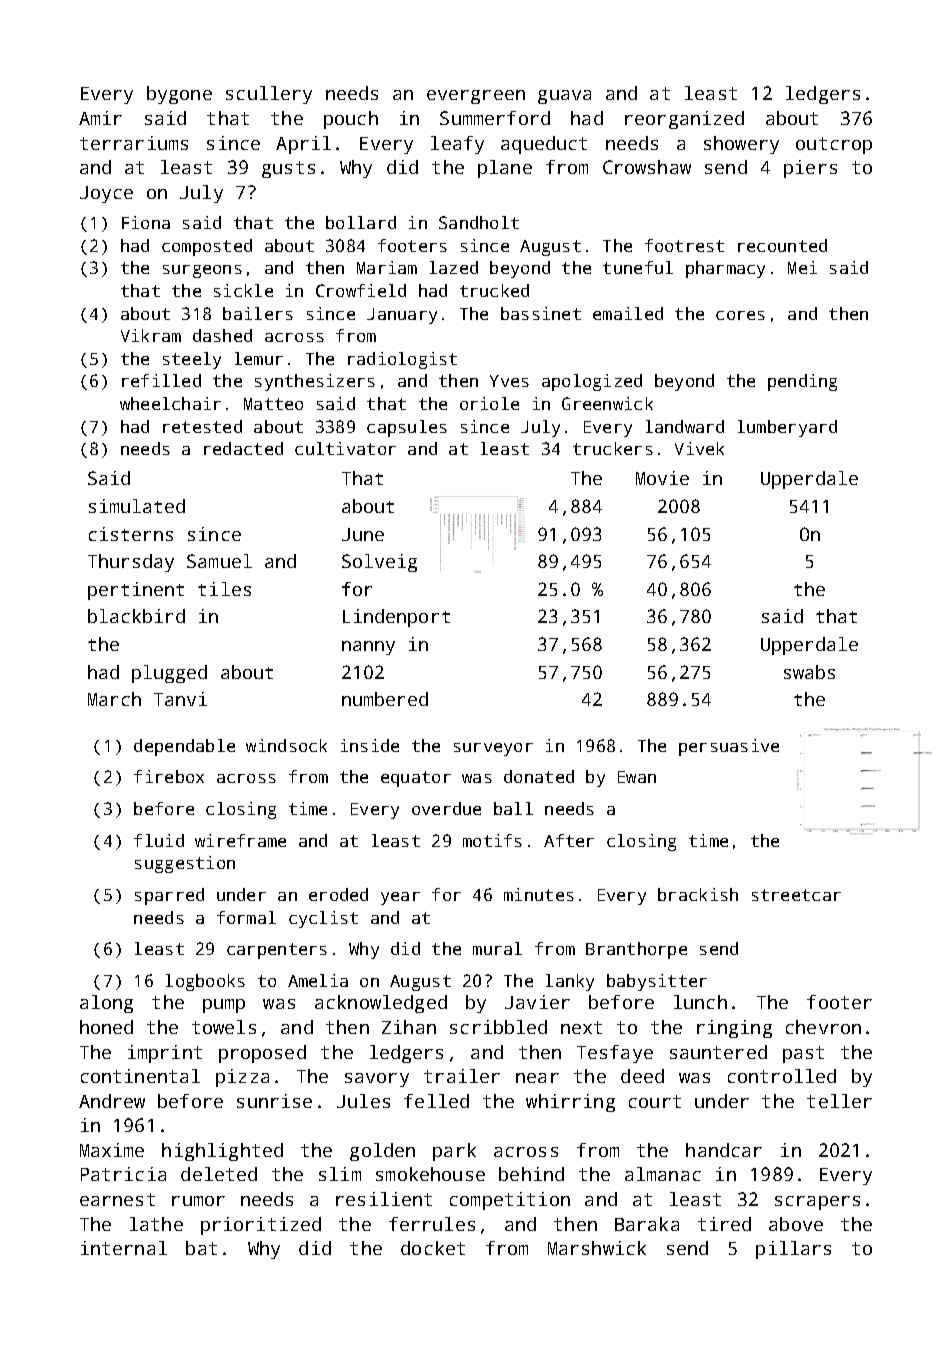  Describe the element at coordinates (729, 747) in the screenshot. I see `persuasive` at that location.
